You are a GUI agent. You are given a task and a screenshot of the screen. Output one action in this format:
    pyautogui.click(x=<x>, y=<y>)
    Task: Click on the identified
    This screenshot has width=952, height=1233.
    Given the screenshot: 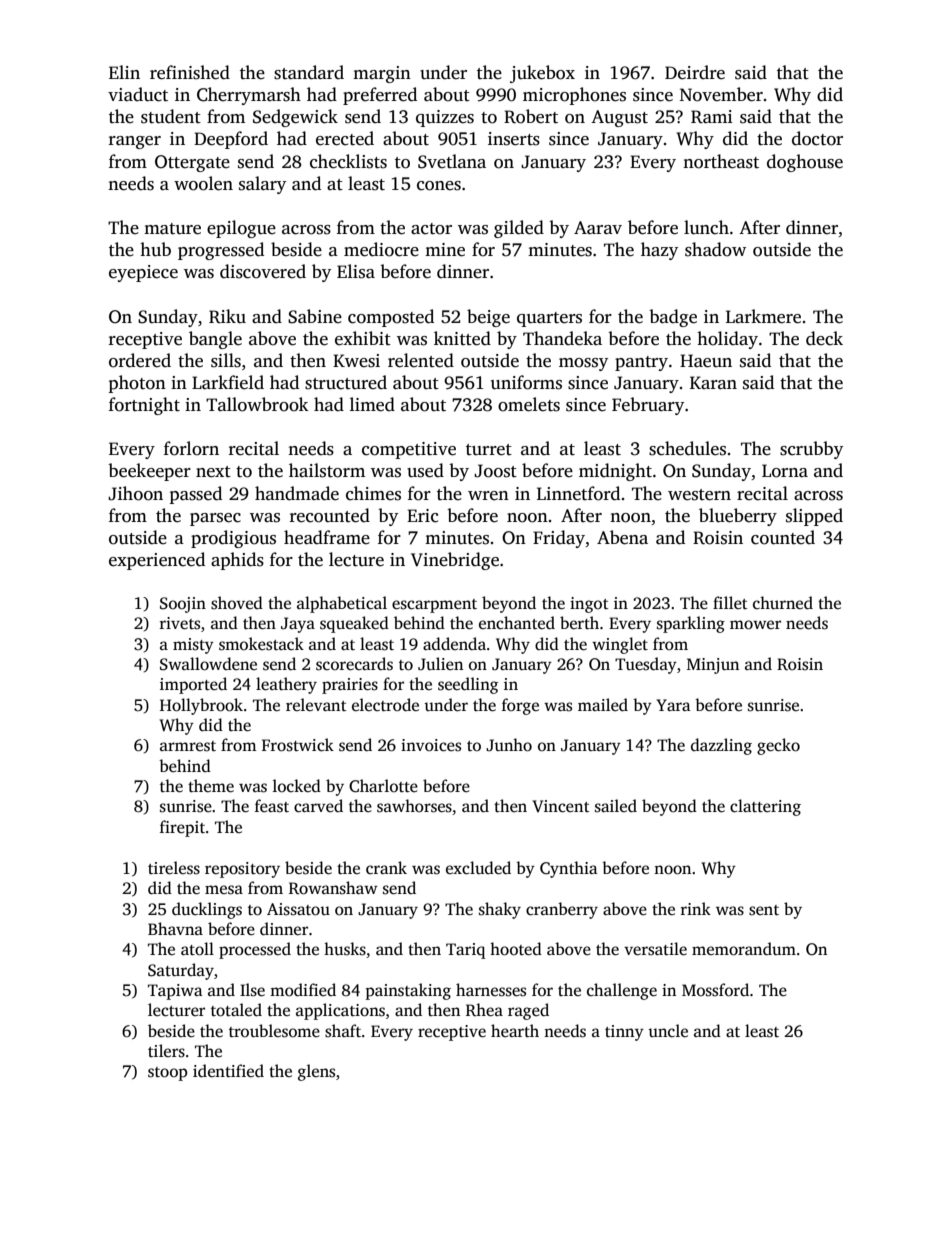 What is the action you would take?
    pyautogui.click(x=228, y=1071)
